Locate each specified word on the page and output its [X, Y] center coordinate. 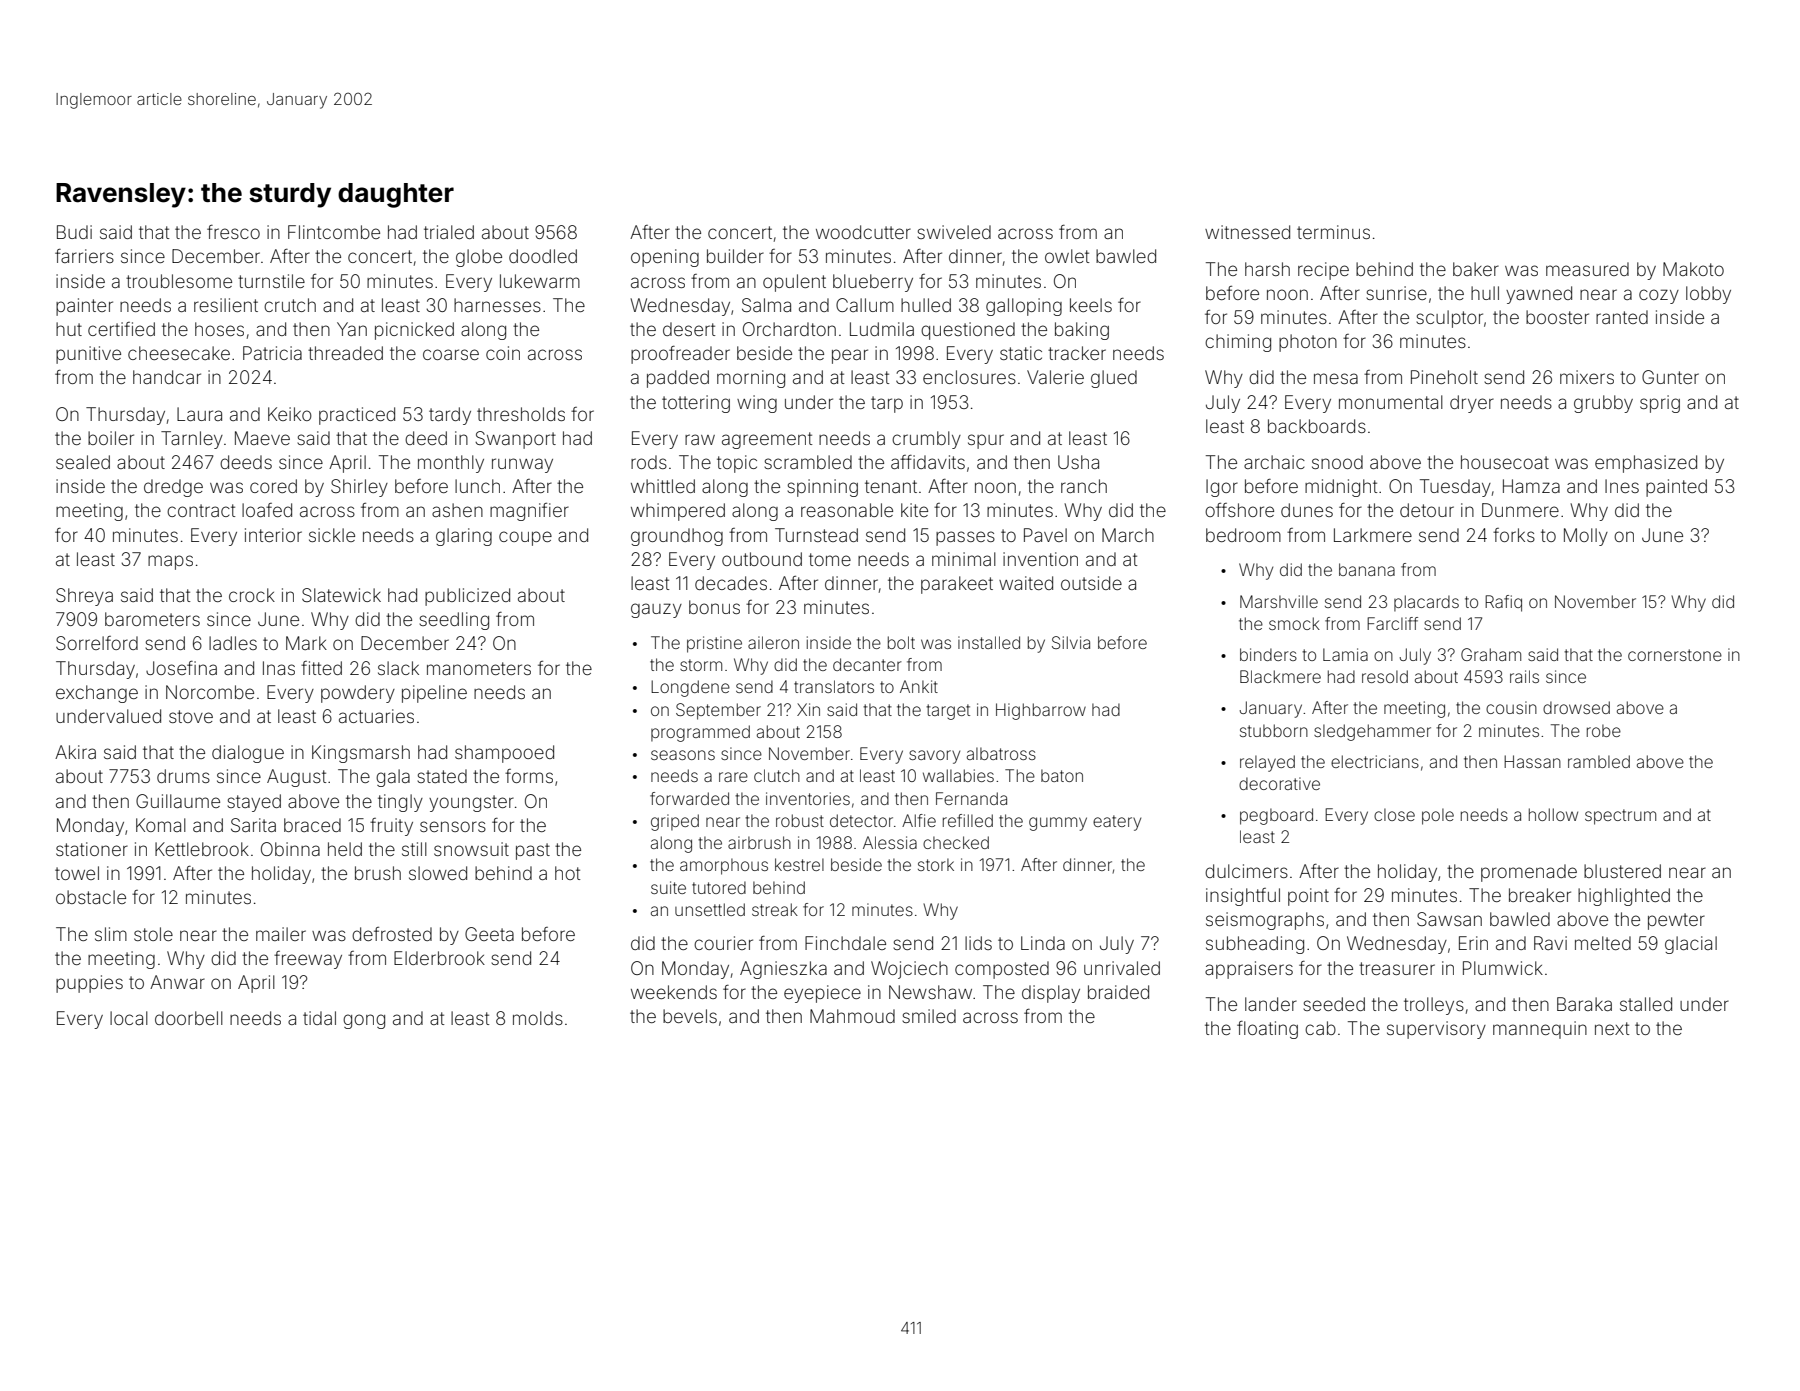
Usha [1078, 462]
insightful [1243, 897]
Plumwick [1503, 968]
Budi [74, 232]
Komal [161, 825]
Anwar [177, 982]
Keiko [290, 414]
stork [936, 864]
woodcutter [863, 232]
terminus [1333, 232]
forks [1514, 535]
